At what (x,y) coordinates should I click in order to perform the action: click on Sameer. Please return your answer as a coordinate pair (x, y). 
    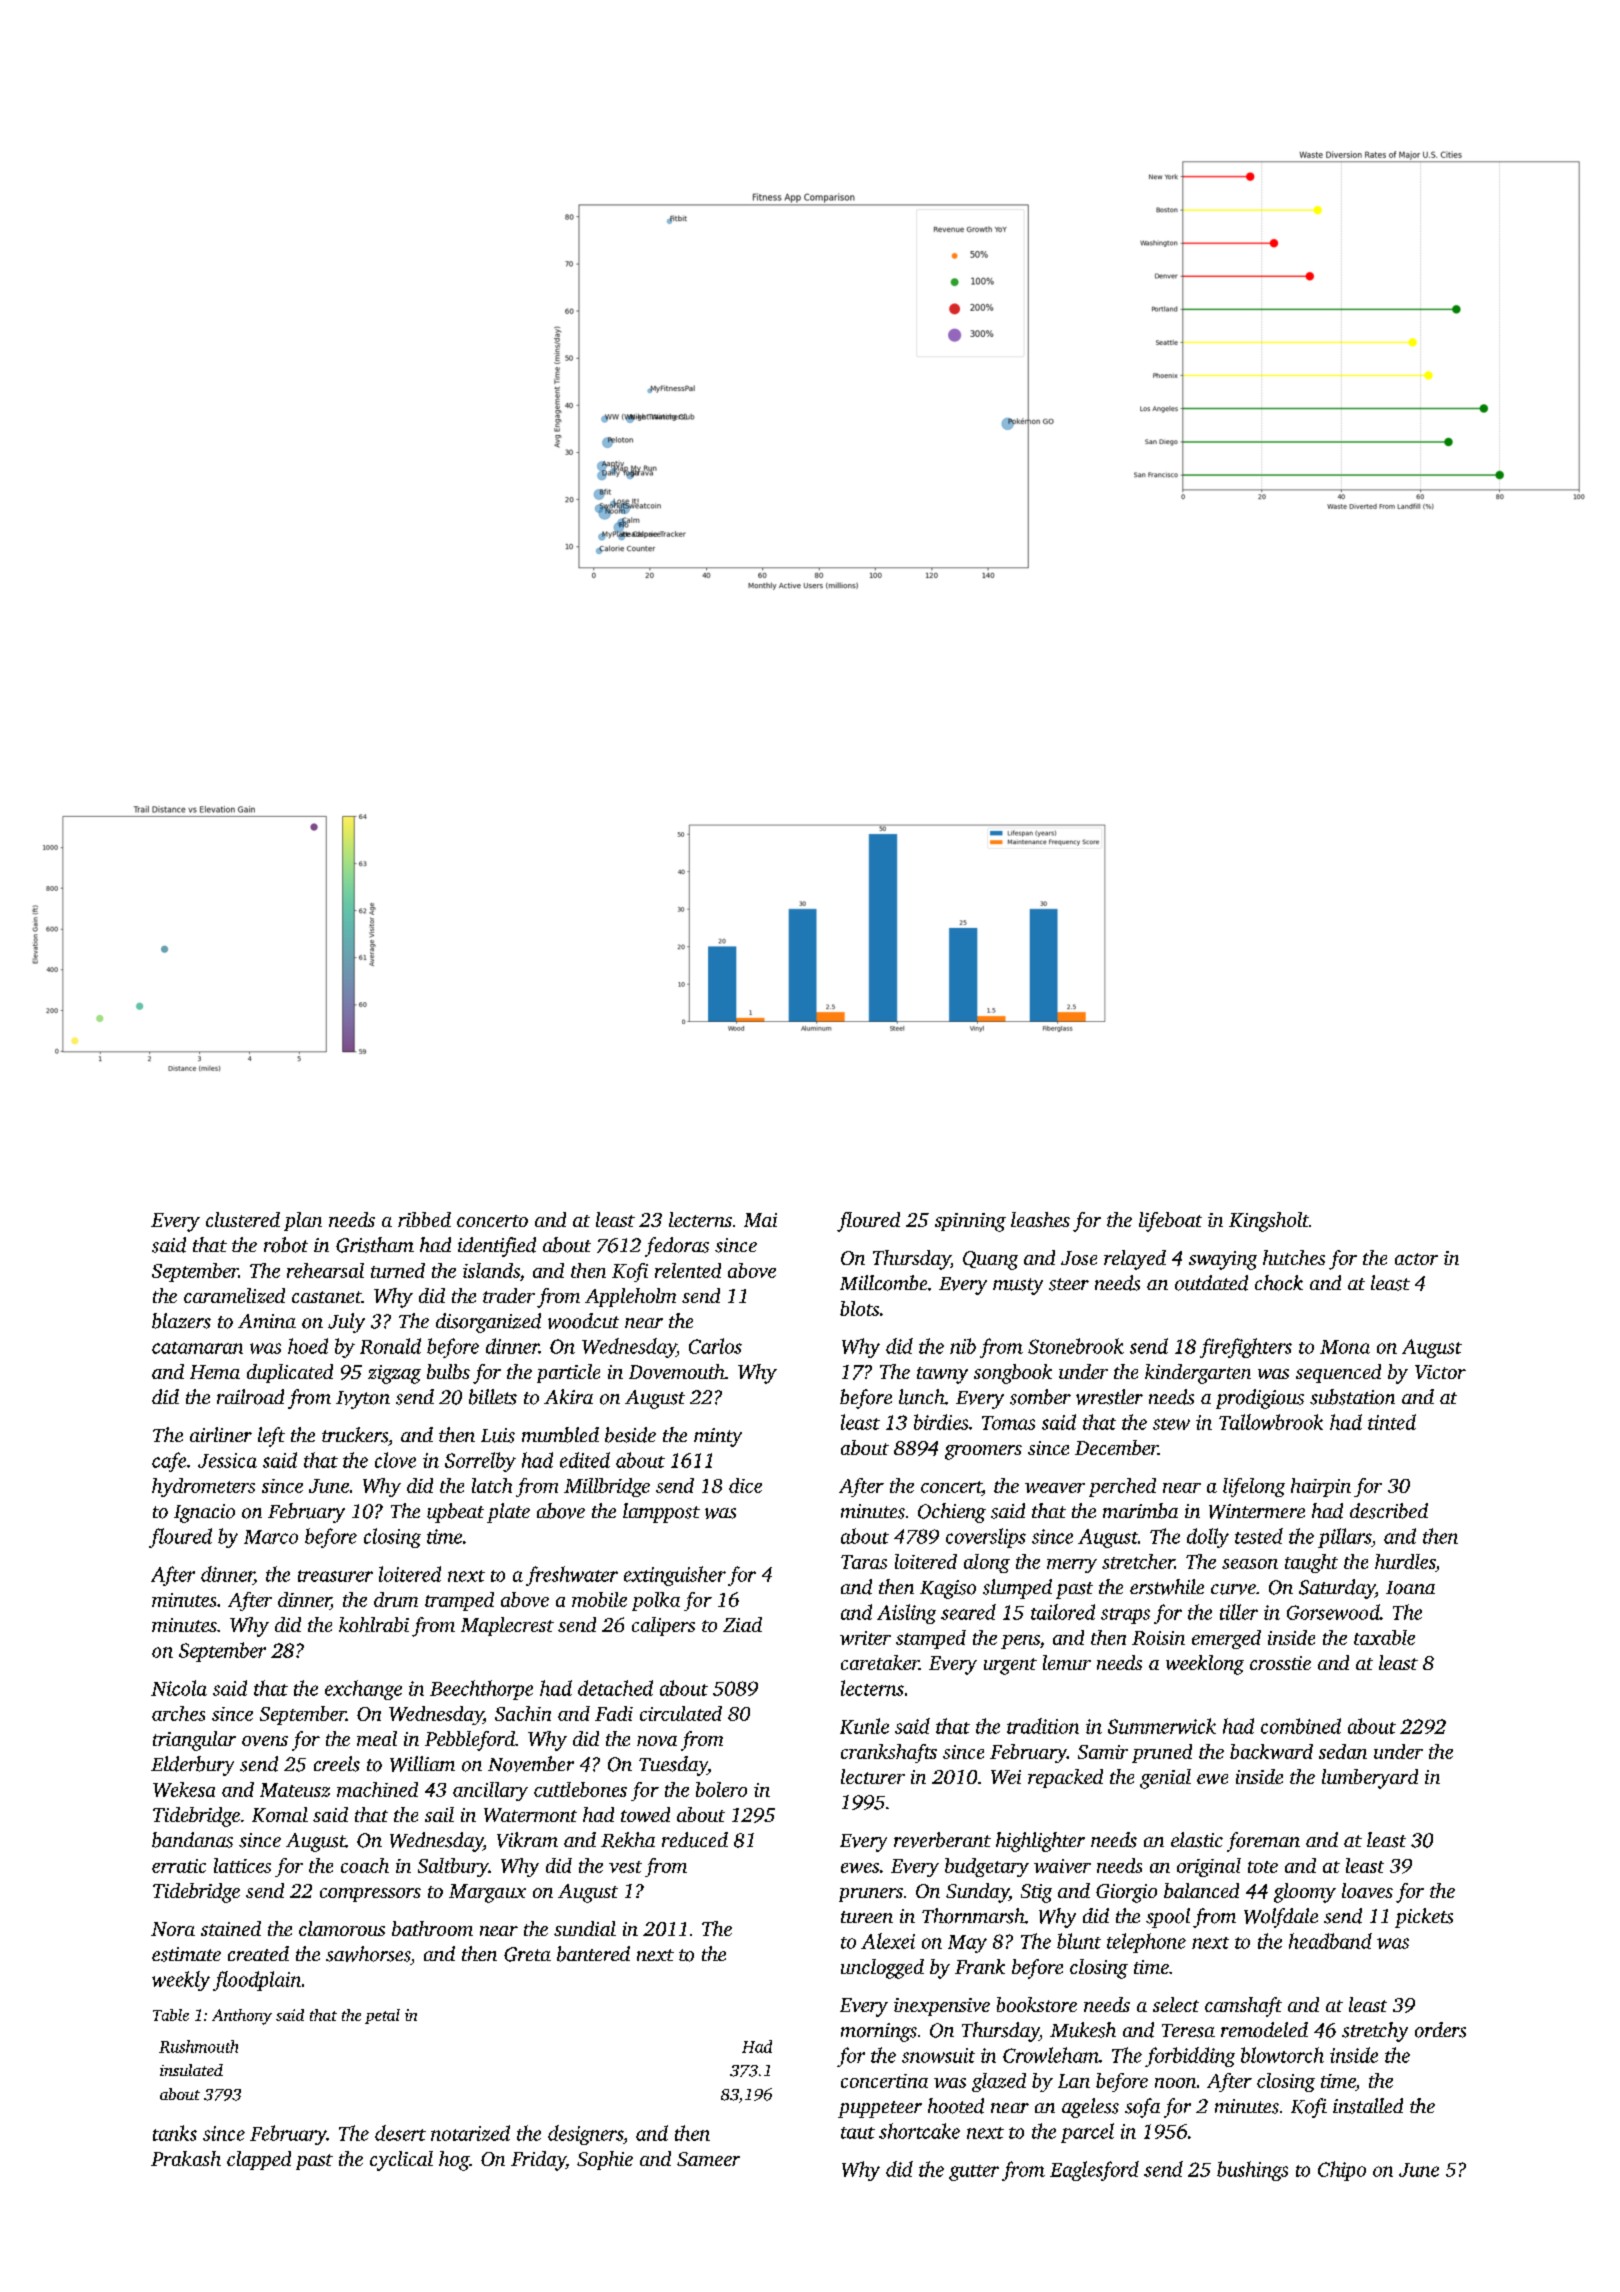
    Looking at the image, I should click on (708, 2159).
